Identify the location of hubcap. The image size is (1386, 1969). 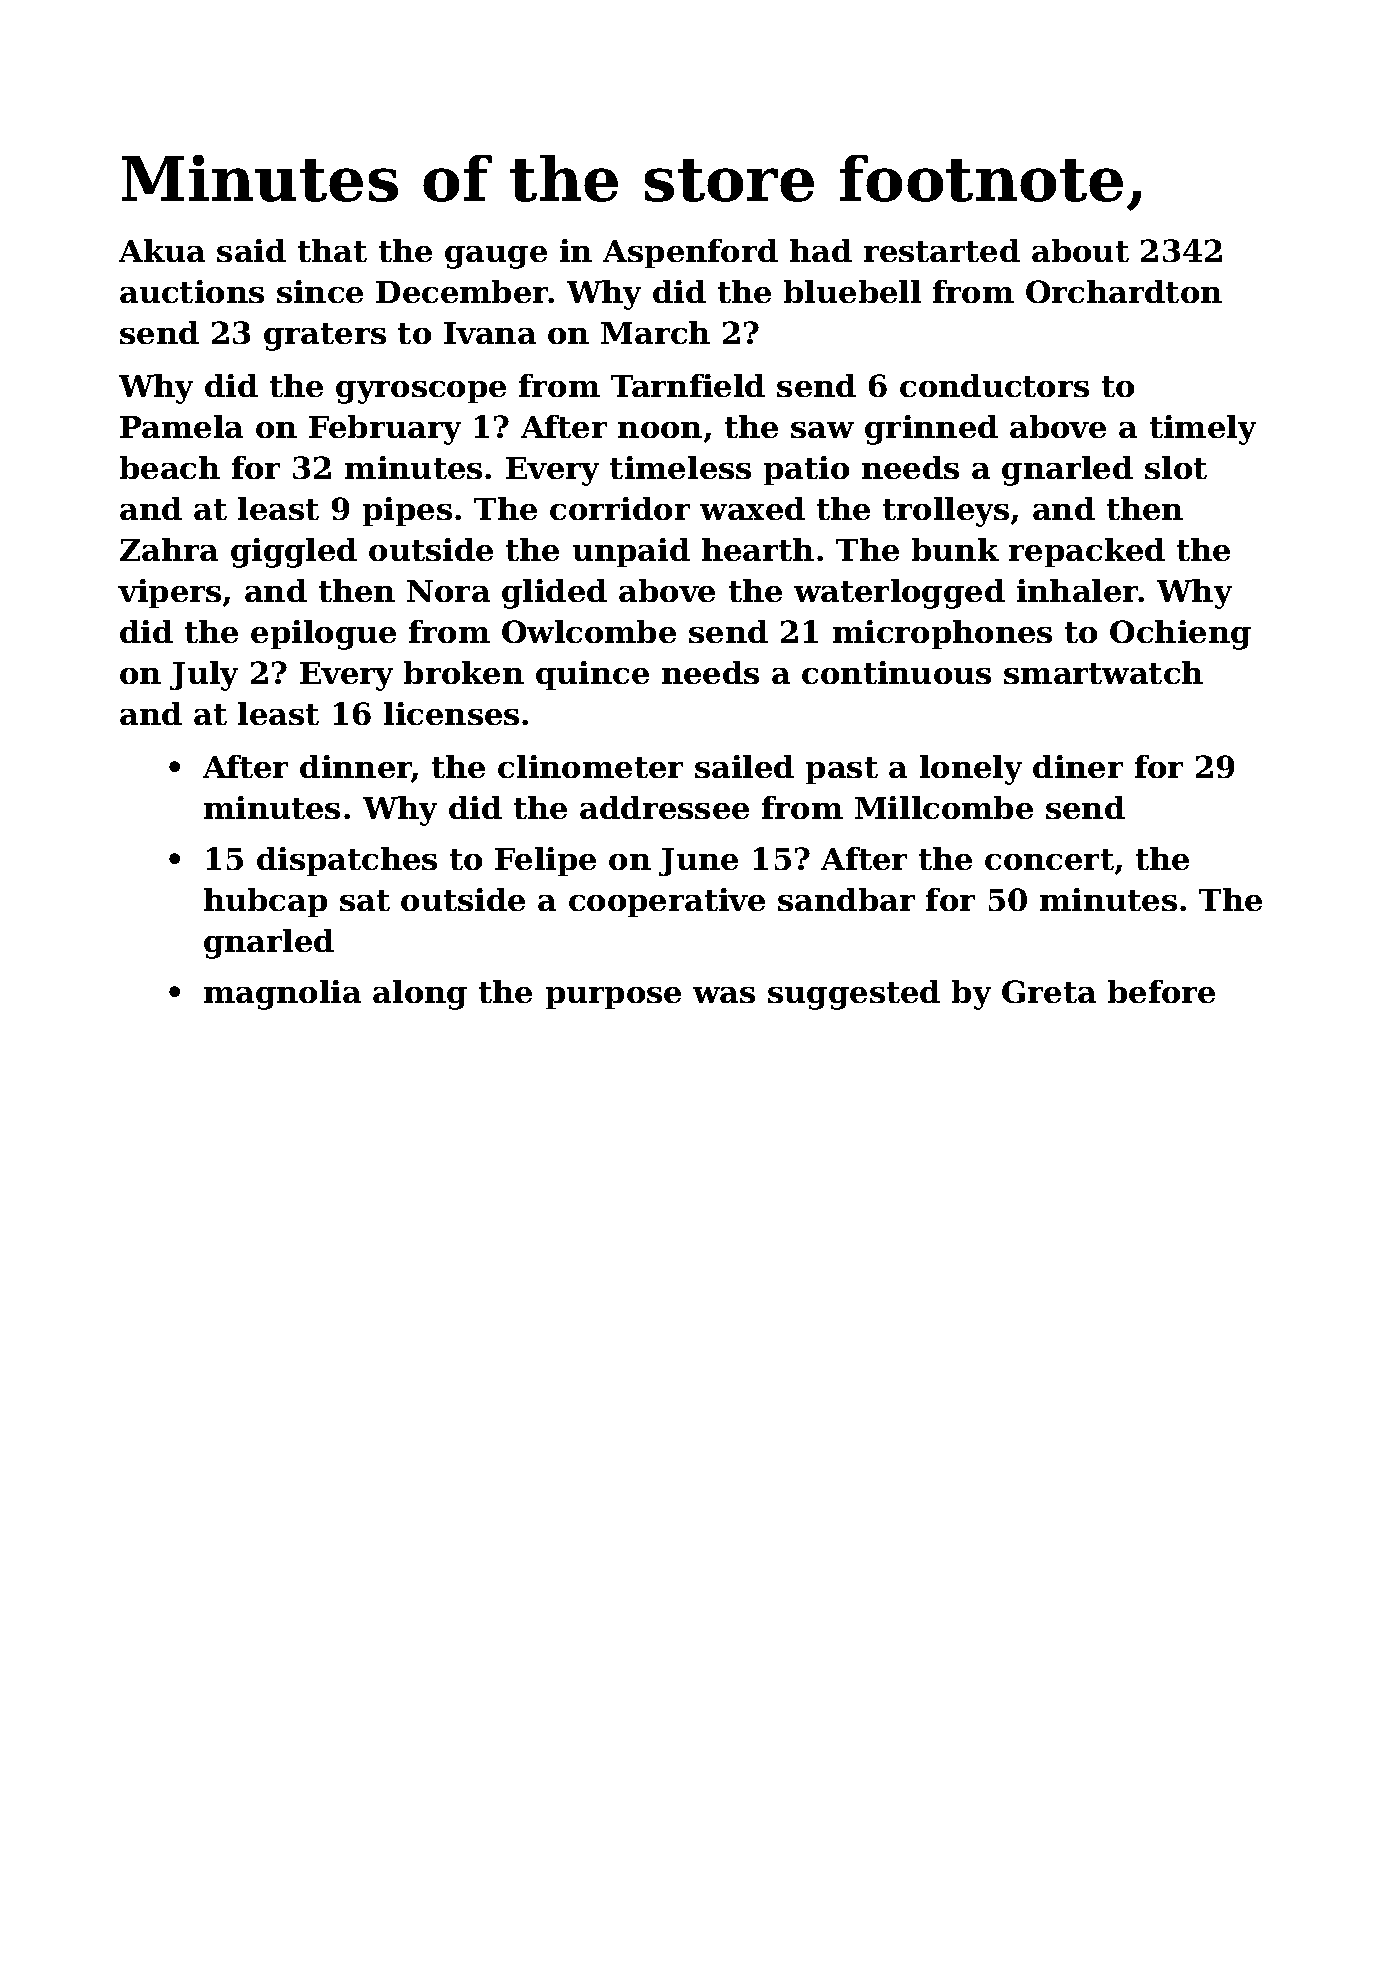
(265, 902).
